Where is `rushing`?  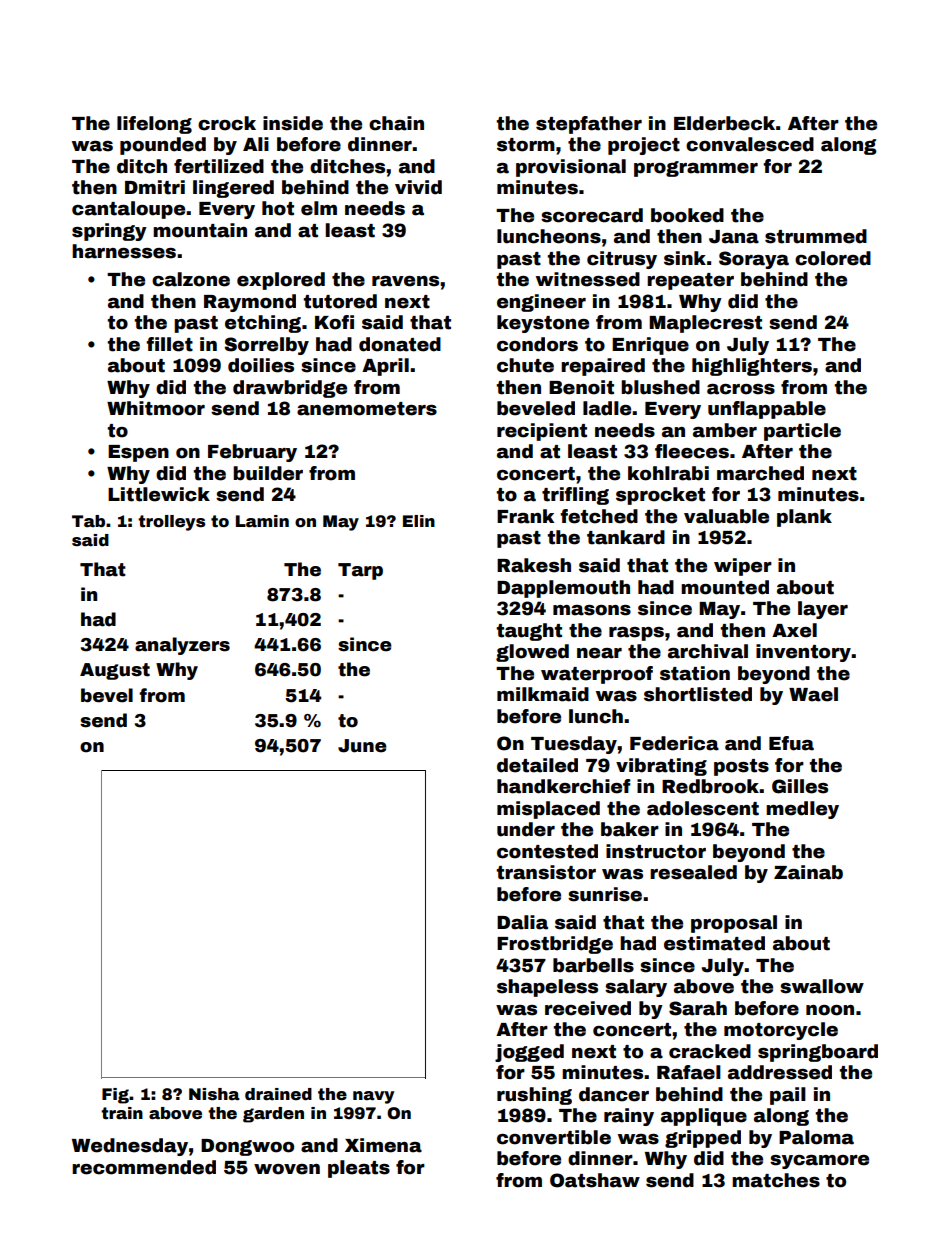
rushing is located at coordinates (534, 1096).
